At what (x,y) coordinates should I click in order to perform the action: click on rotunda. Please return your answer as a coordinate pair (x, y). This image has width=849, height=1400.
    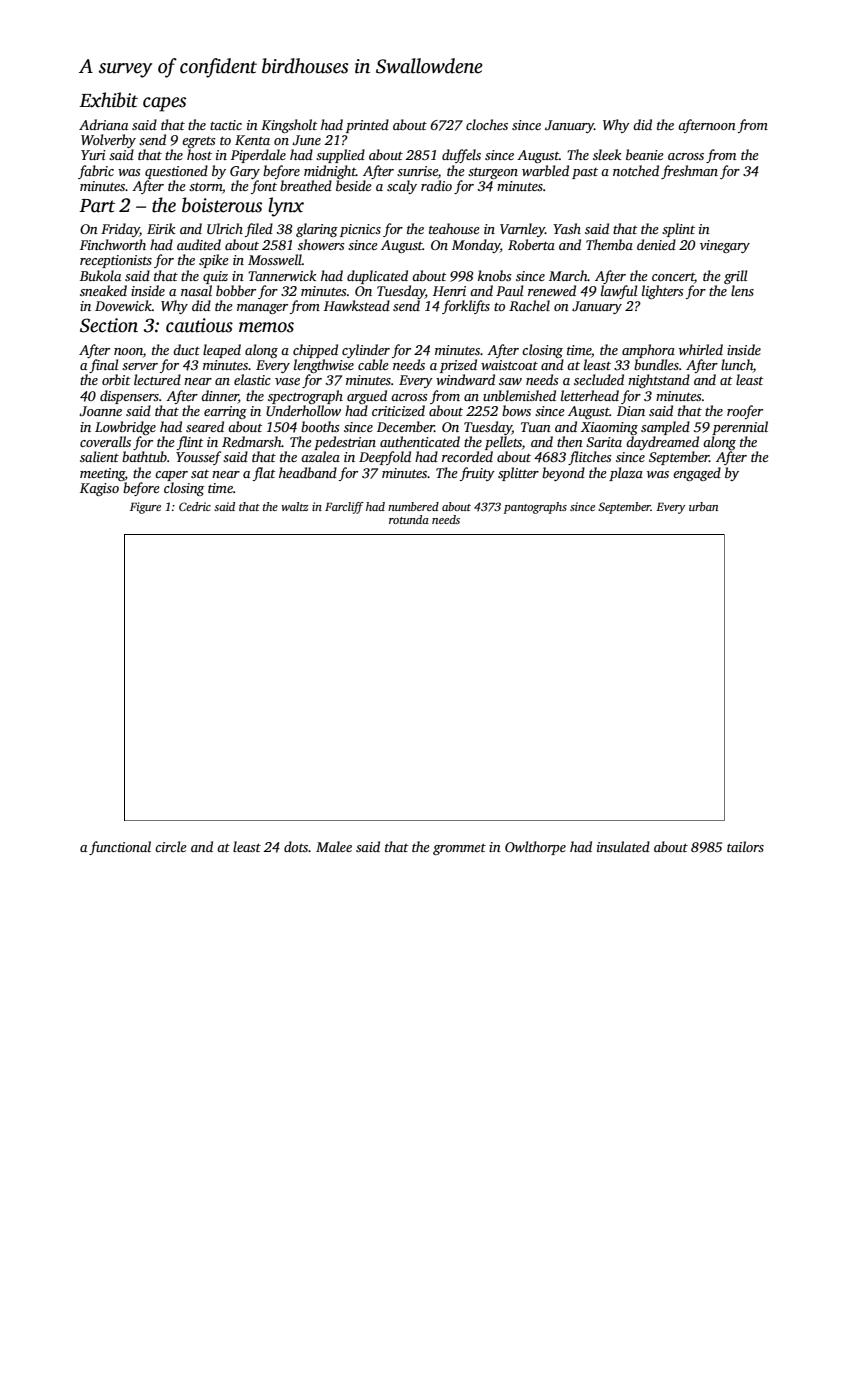
    Looking at the image, I should click on (409, 519).
